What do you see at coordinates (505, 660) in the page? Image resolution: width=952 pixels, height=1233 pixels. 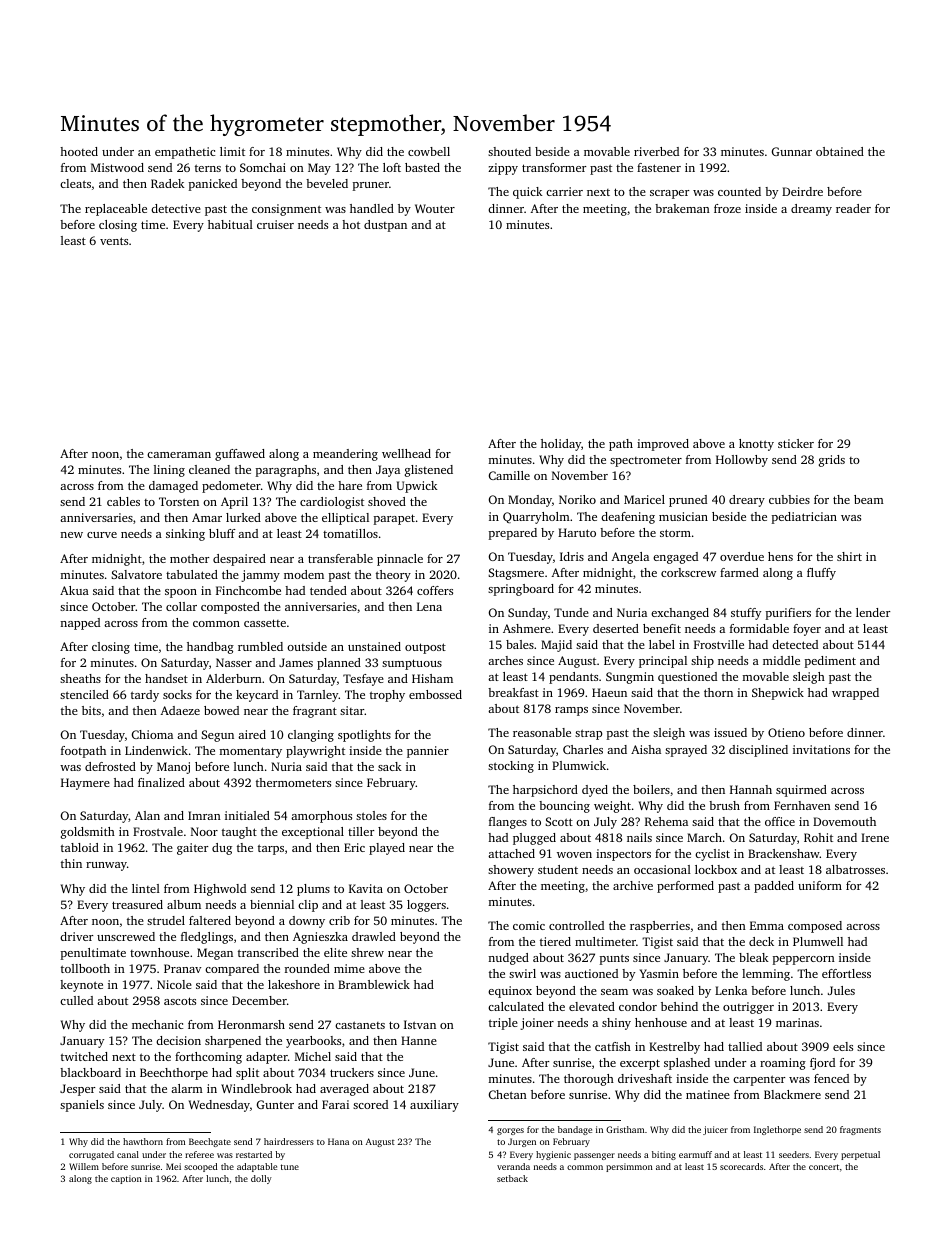 I see `arches` at bounding box center [505, 660].
